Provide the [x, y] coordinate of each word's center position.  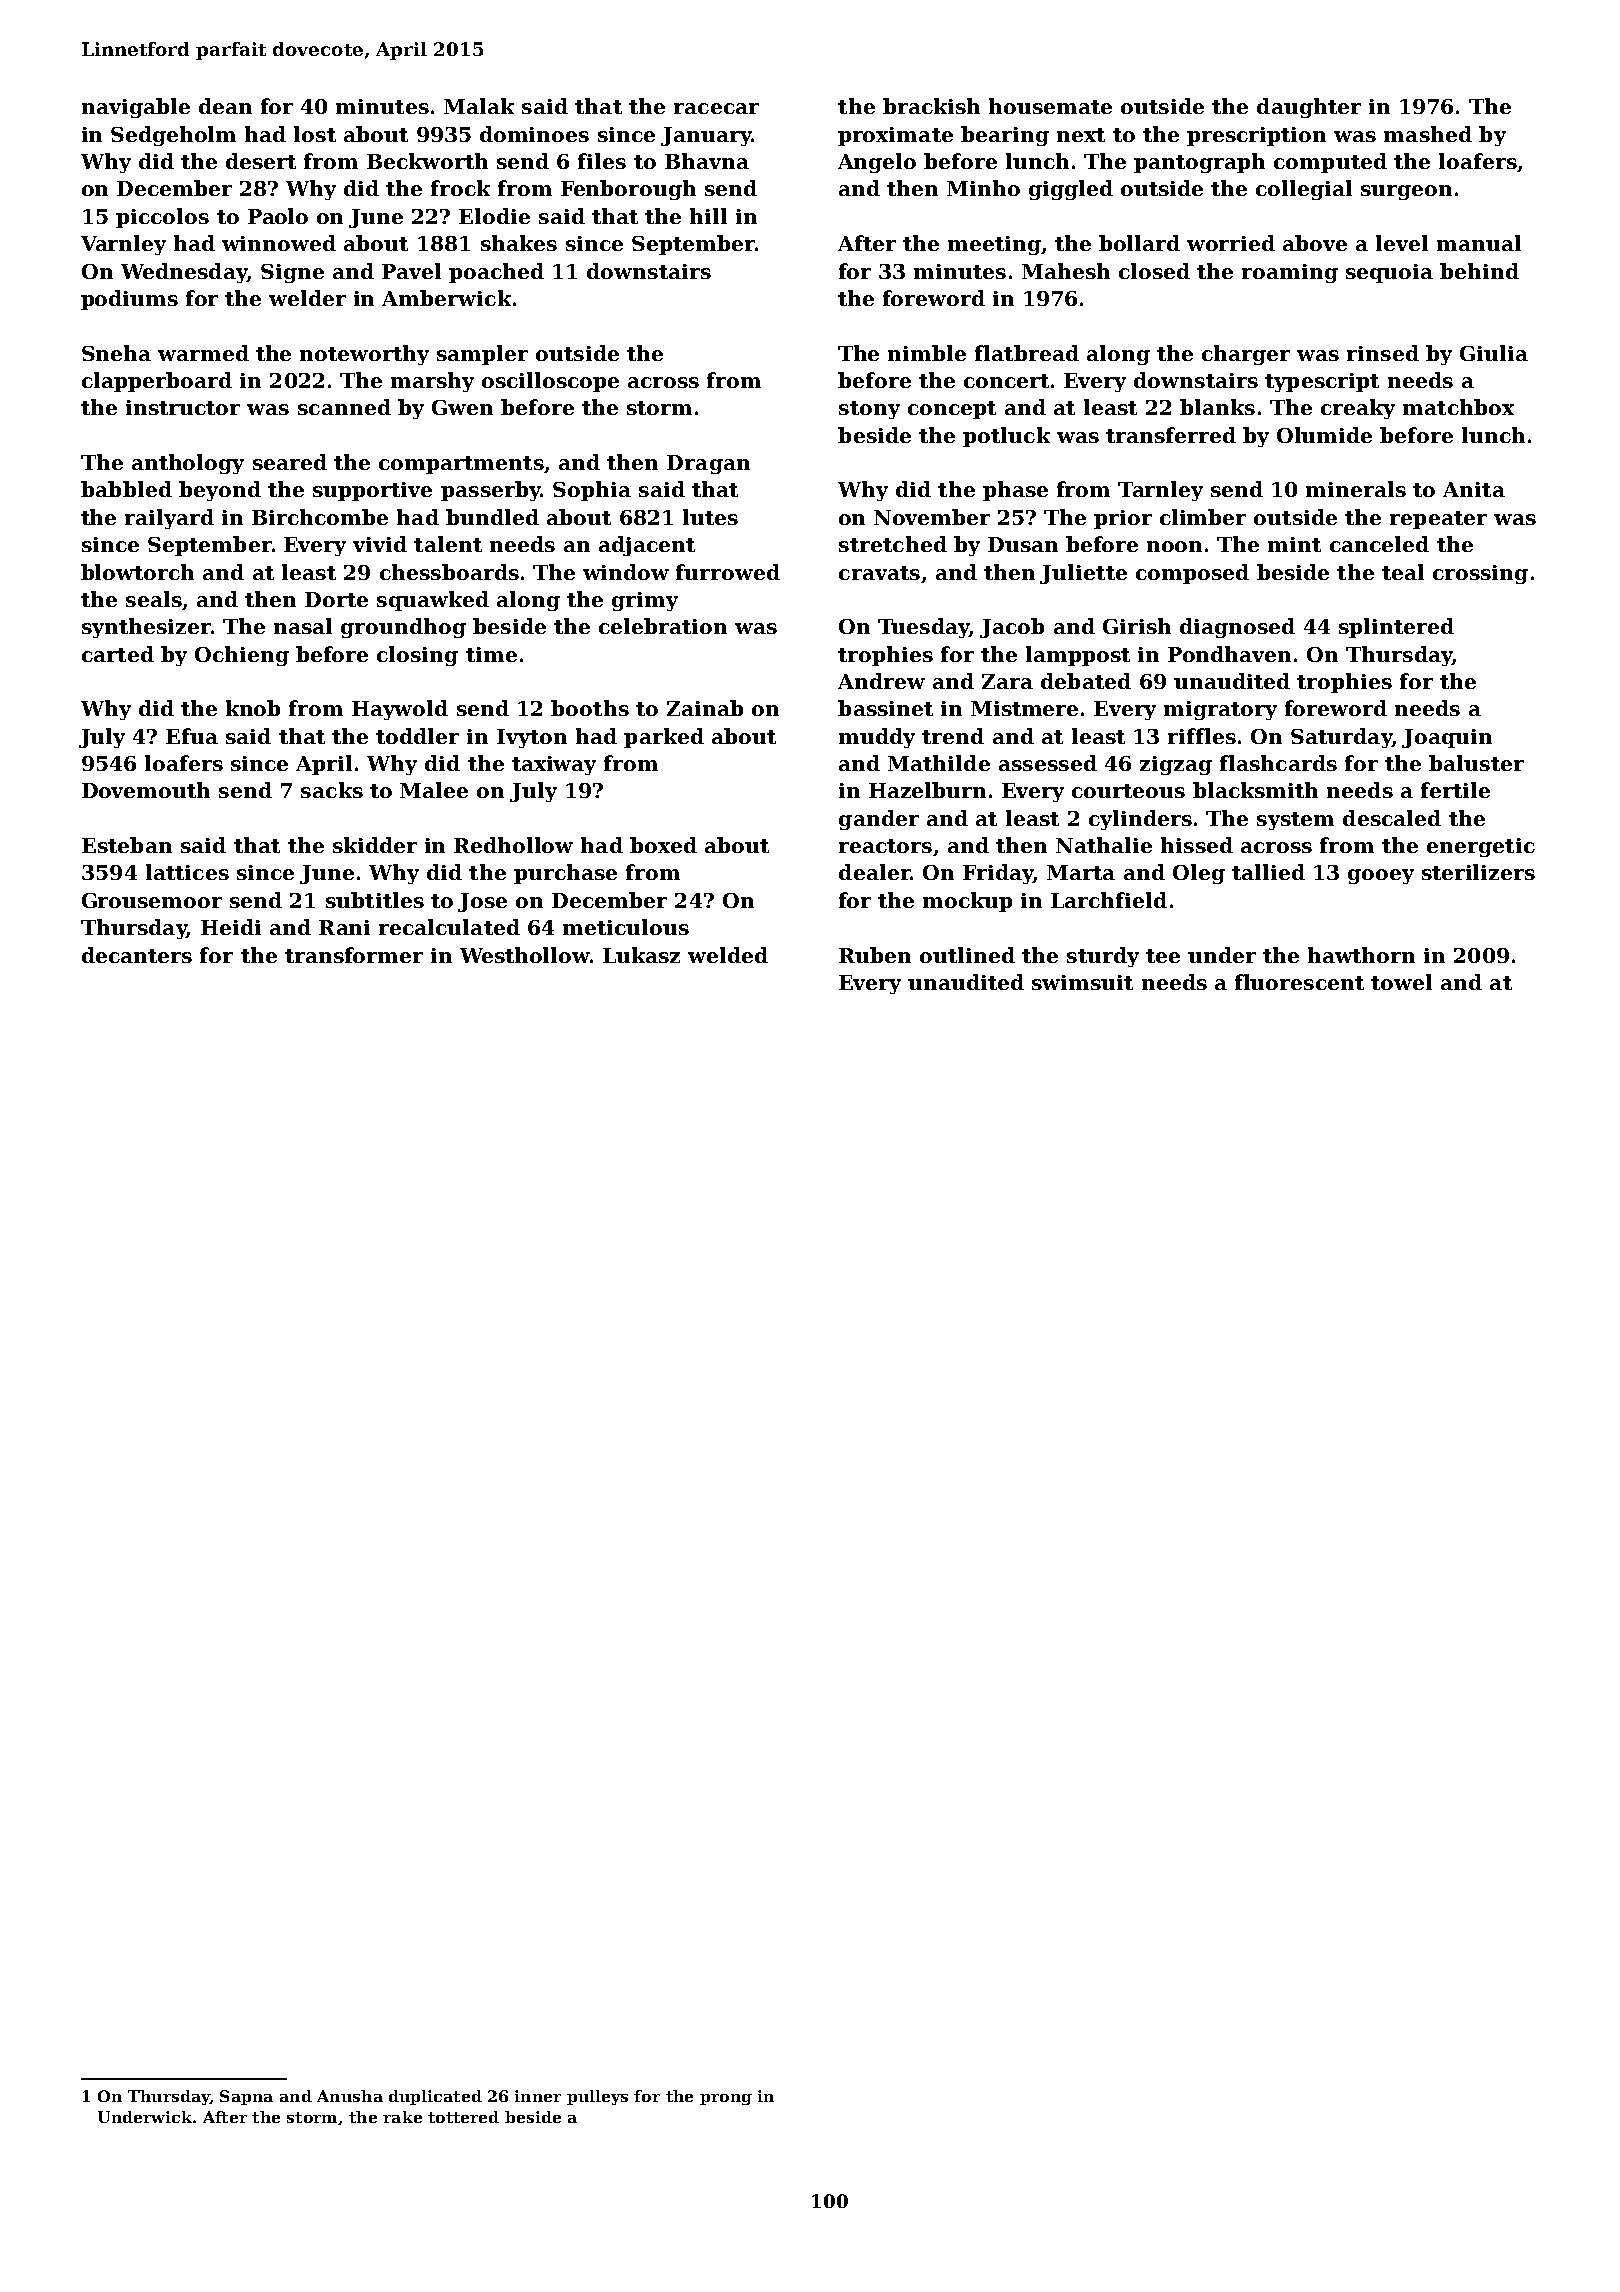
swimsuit [1082, 982]
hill [708, 216]
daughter [1309, 108]
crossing [1480, 574]
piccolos [162, 218]
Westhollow [525, 955]
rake [402, 2117]
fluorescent [1299, 982]
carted [118, 654]
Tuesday [923, 628]
